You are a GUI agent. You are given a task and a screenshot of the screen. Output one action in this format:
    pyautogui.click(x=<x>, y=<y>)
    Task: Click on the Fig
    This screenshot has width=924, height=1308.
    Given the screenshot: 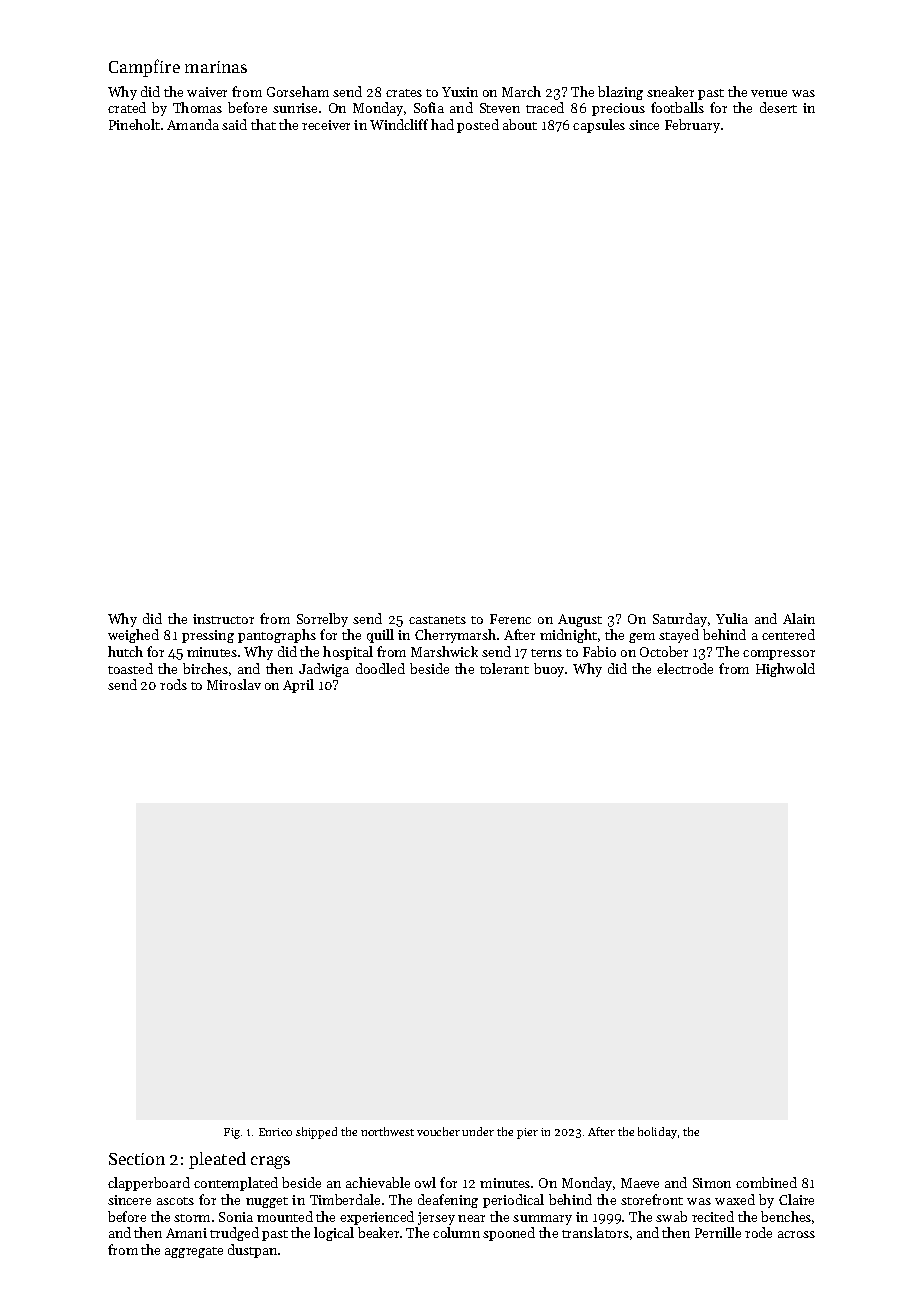 What is the action you would take?
    pyautogui.click(x=232, y=1133)
